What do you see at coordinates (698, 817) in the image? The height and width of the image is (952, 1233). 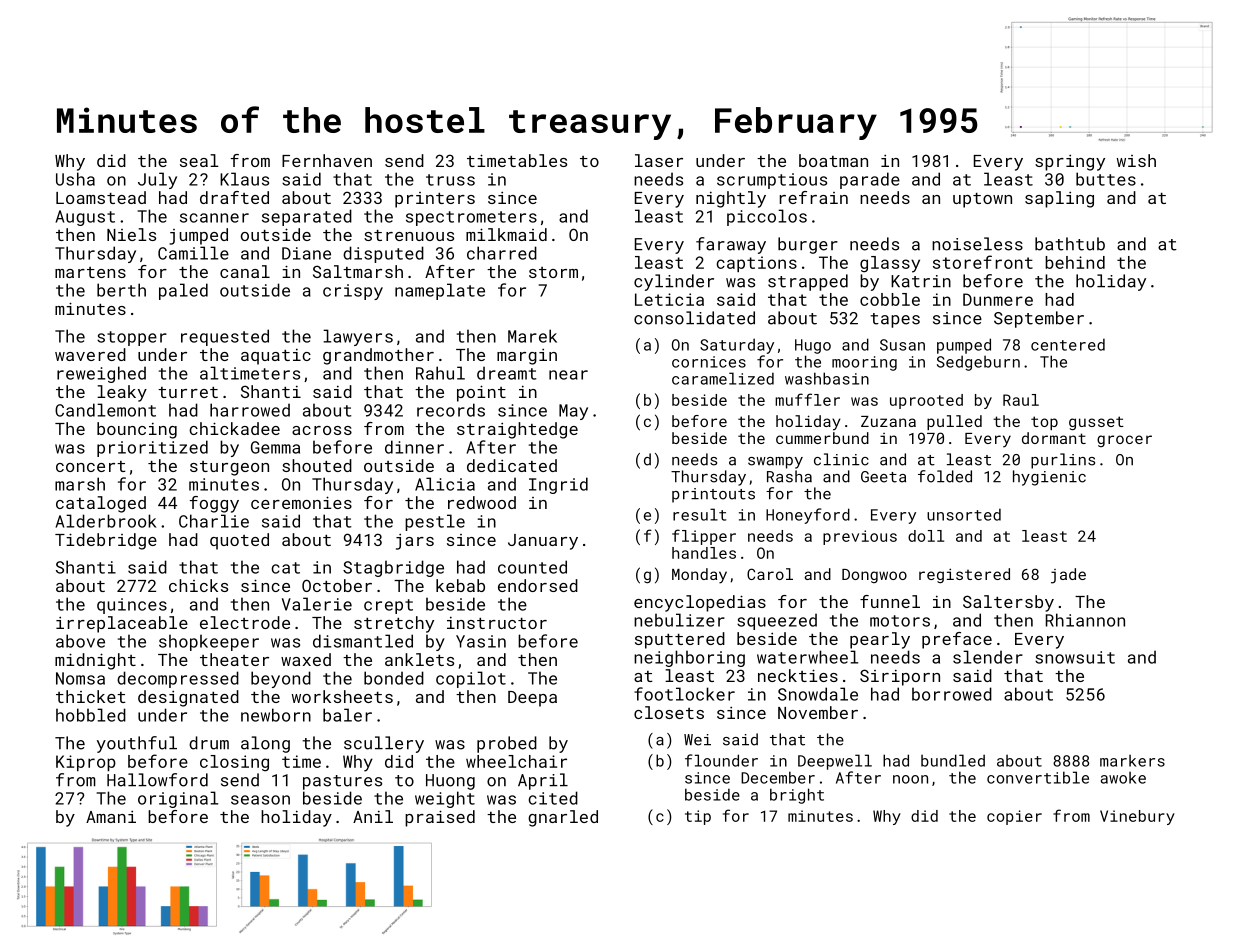 I see `tip` at bounding box center [698, 817].
